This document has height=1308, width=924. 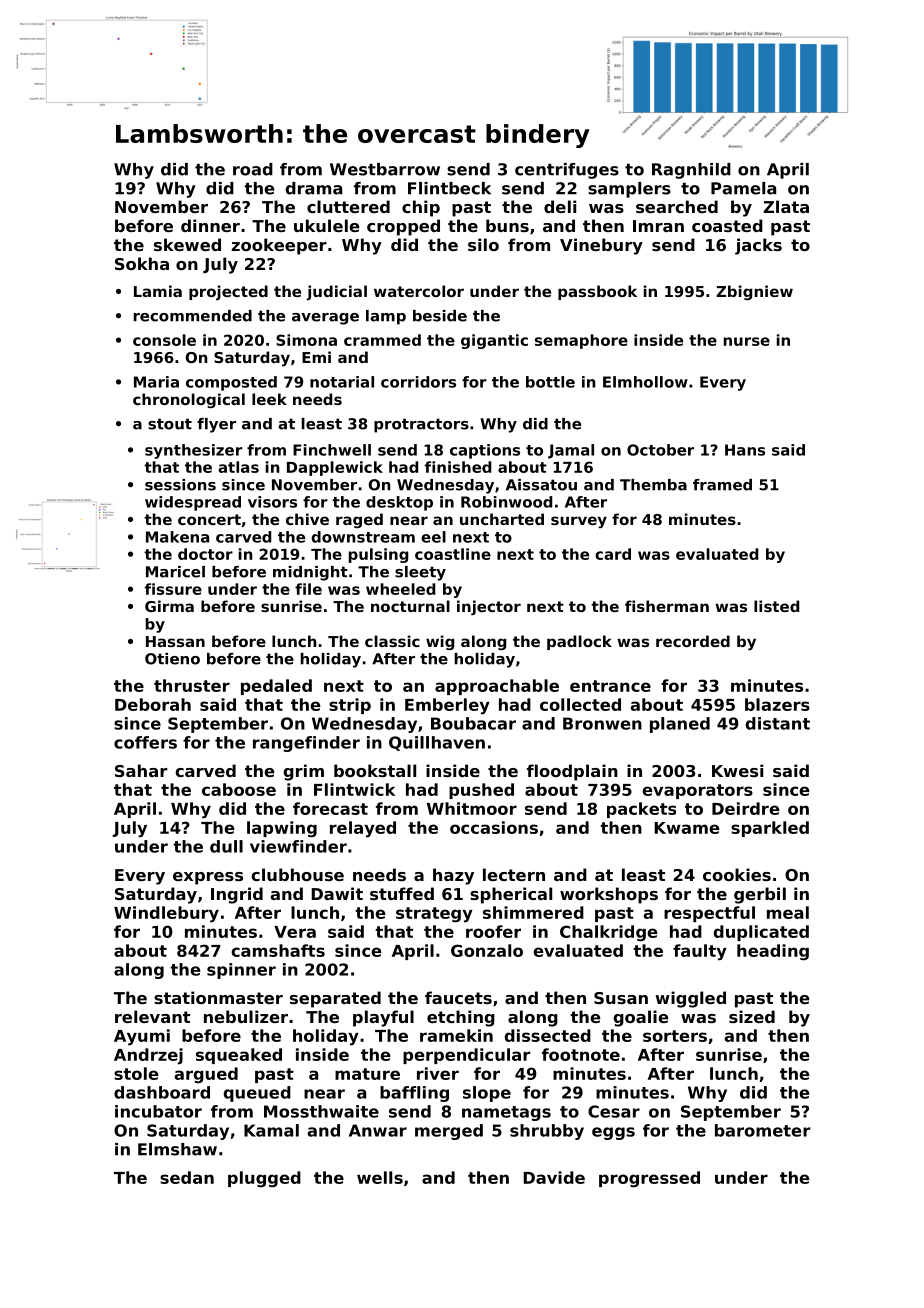 I want to click on Deborah, so click(x=153, y=704).
